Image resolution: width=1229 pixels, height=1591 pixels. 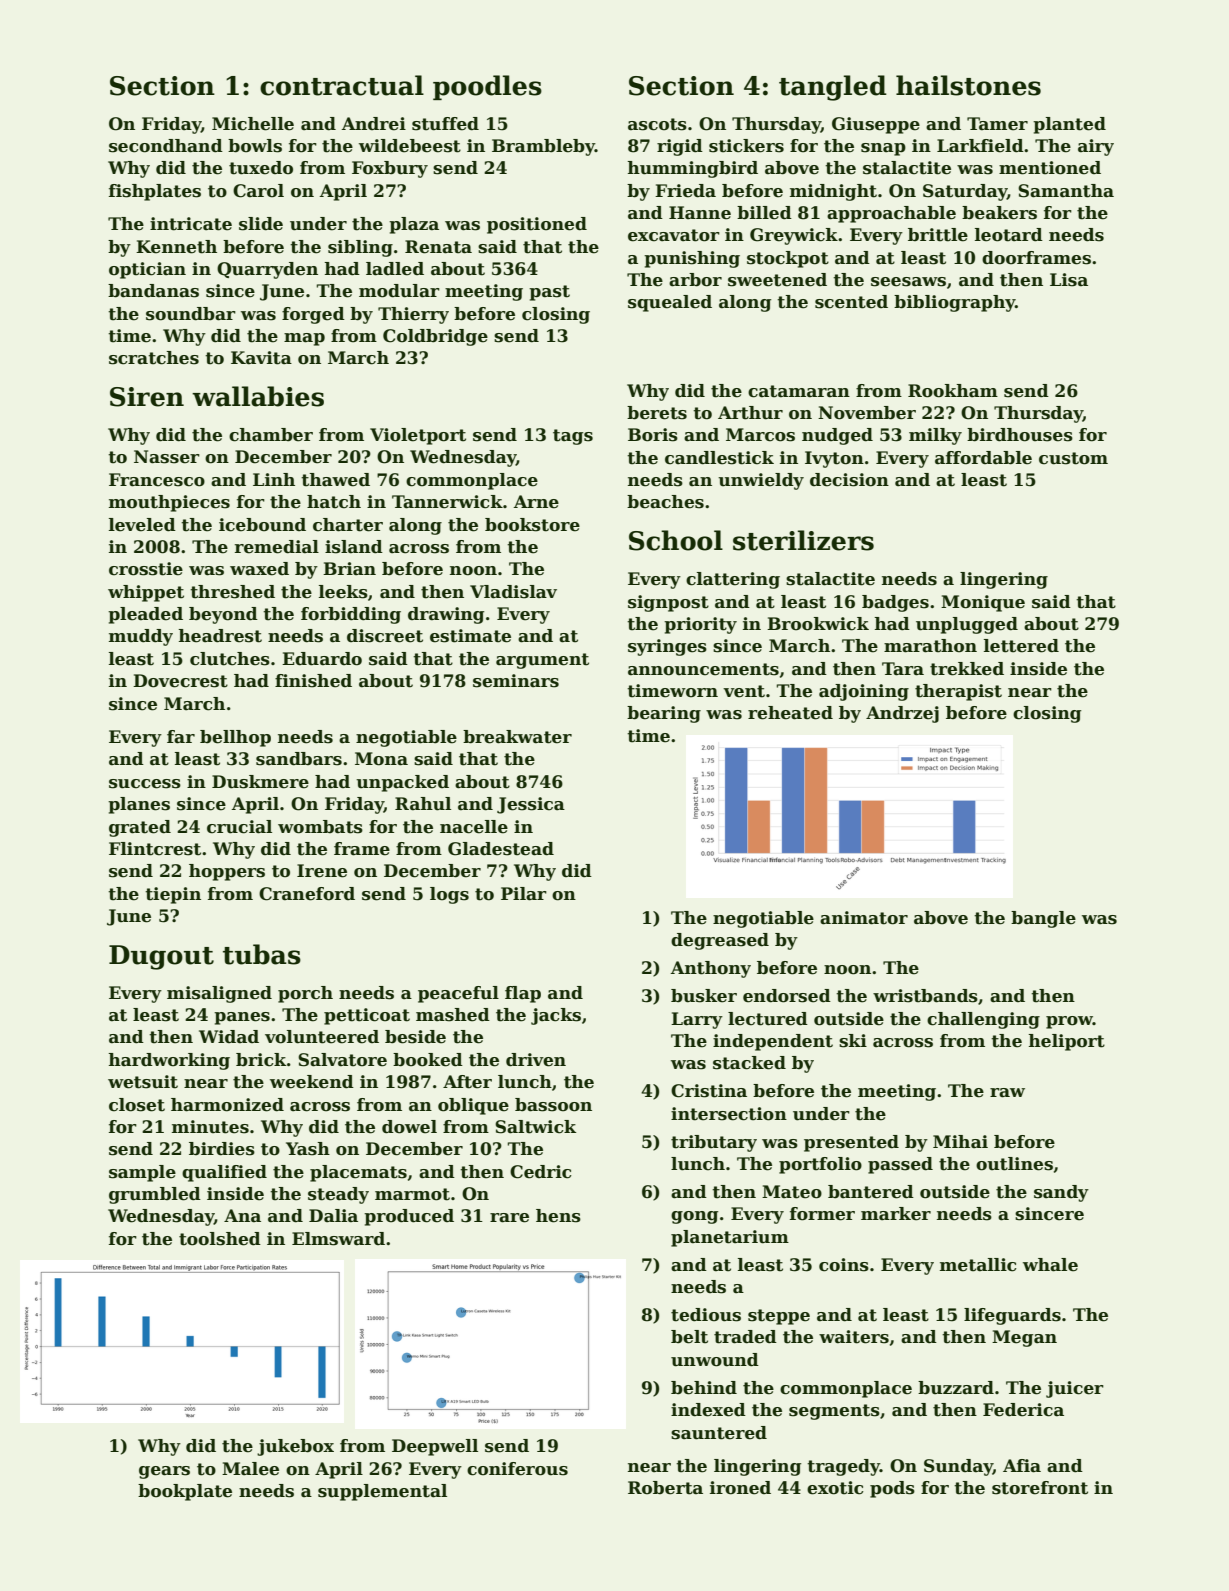 What do you see at coordinates (259, 569) in the page?
I see `waxed` at bounding box center [259, 569].
